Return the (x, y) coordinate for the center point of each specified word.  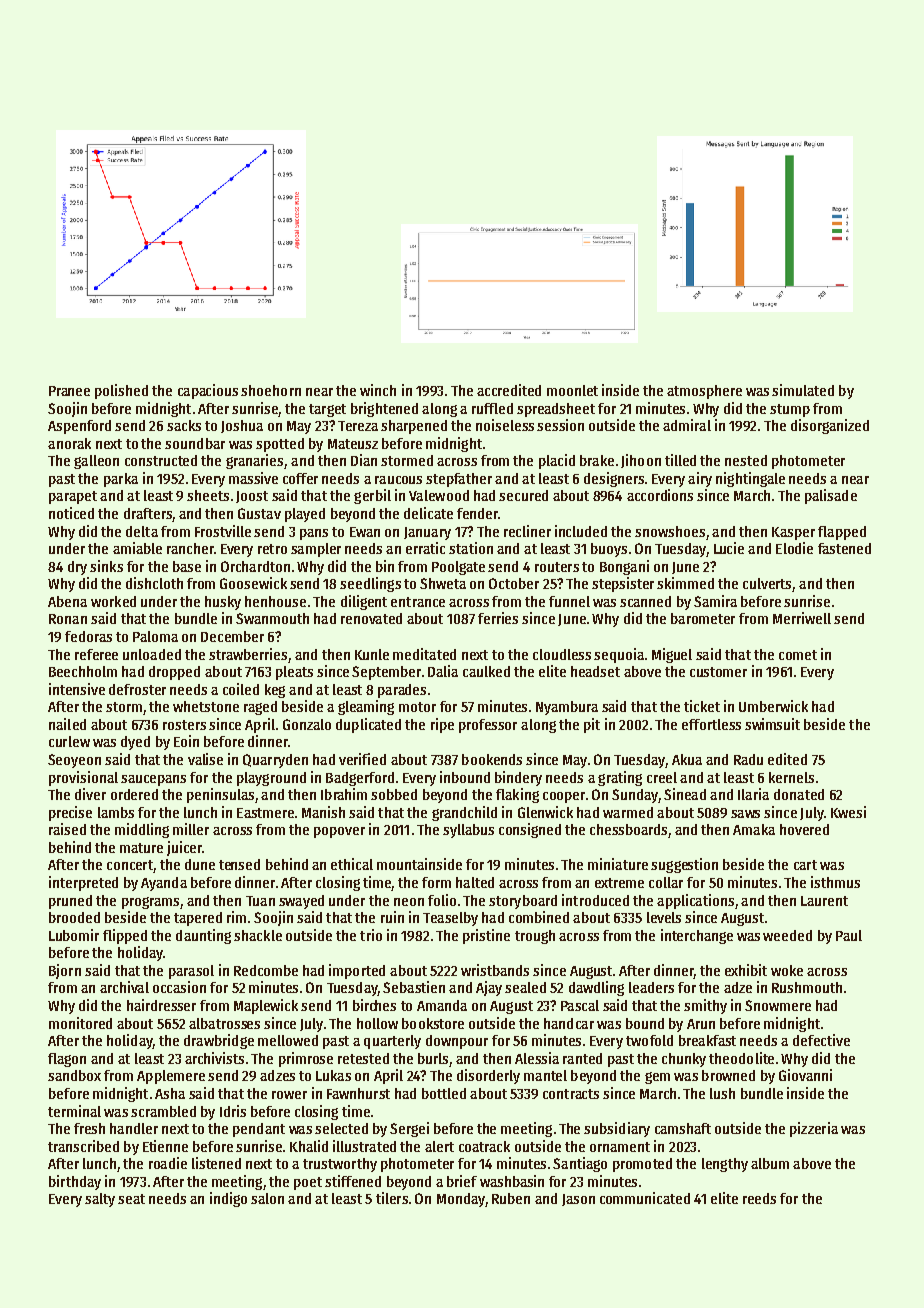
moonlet (572, 390)
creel (662, 777)
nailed (67, 724)
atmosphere (704, 392)
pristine (486, 936)
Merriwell (802, 618)
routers (557, 567)
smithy (705, 1006)
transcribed (83, 1146)
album (770, 1163)
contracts (571, 1094)
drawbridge (219, 1041)
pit (592, 725)
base (187, 566)
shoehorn (271, 390)
